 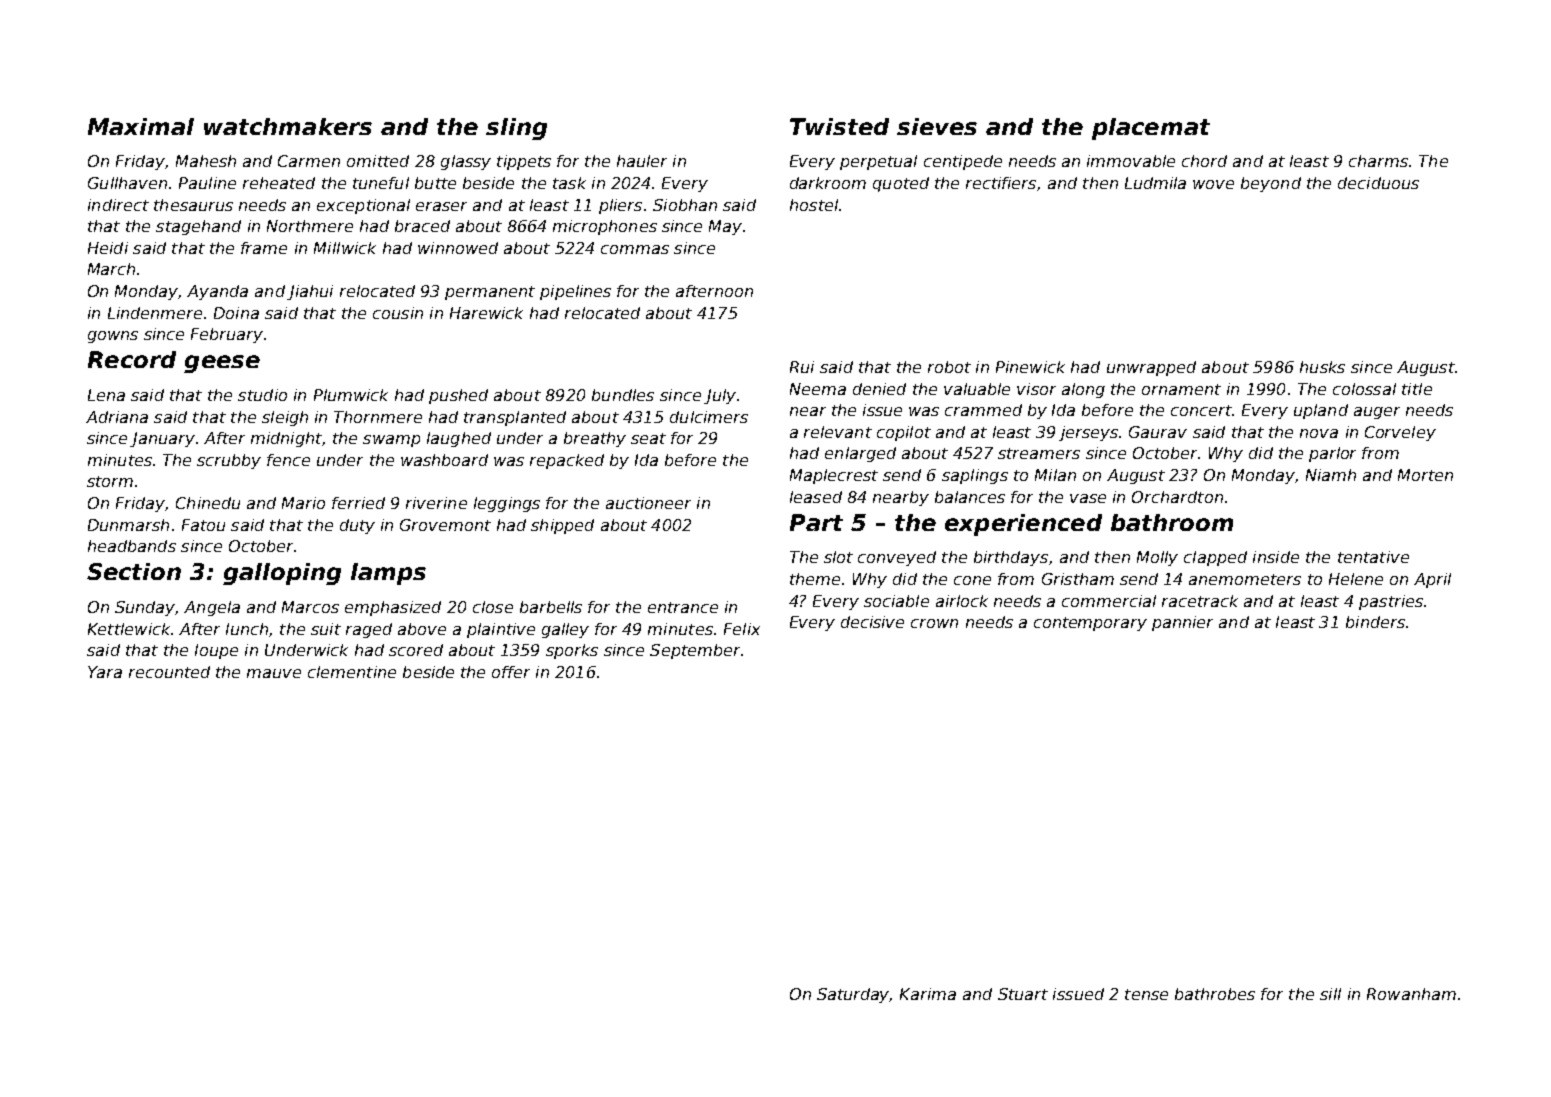 I want to click on recounted, so click(x=169, y=672).
